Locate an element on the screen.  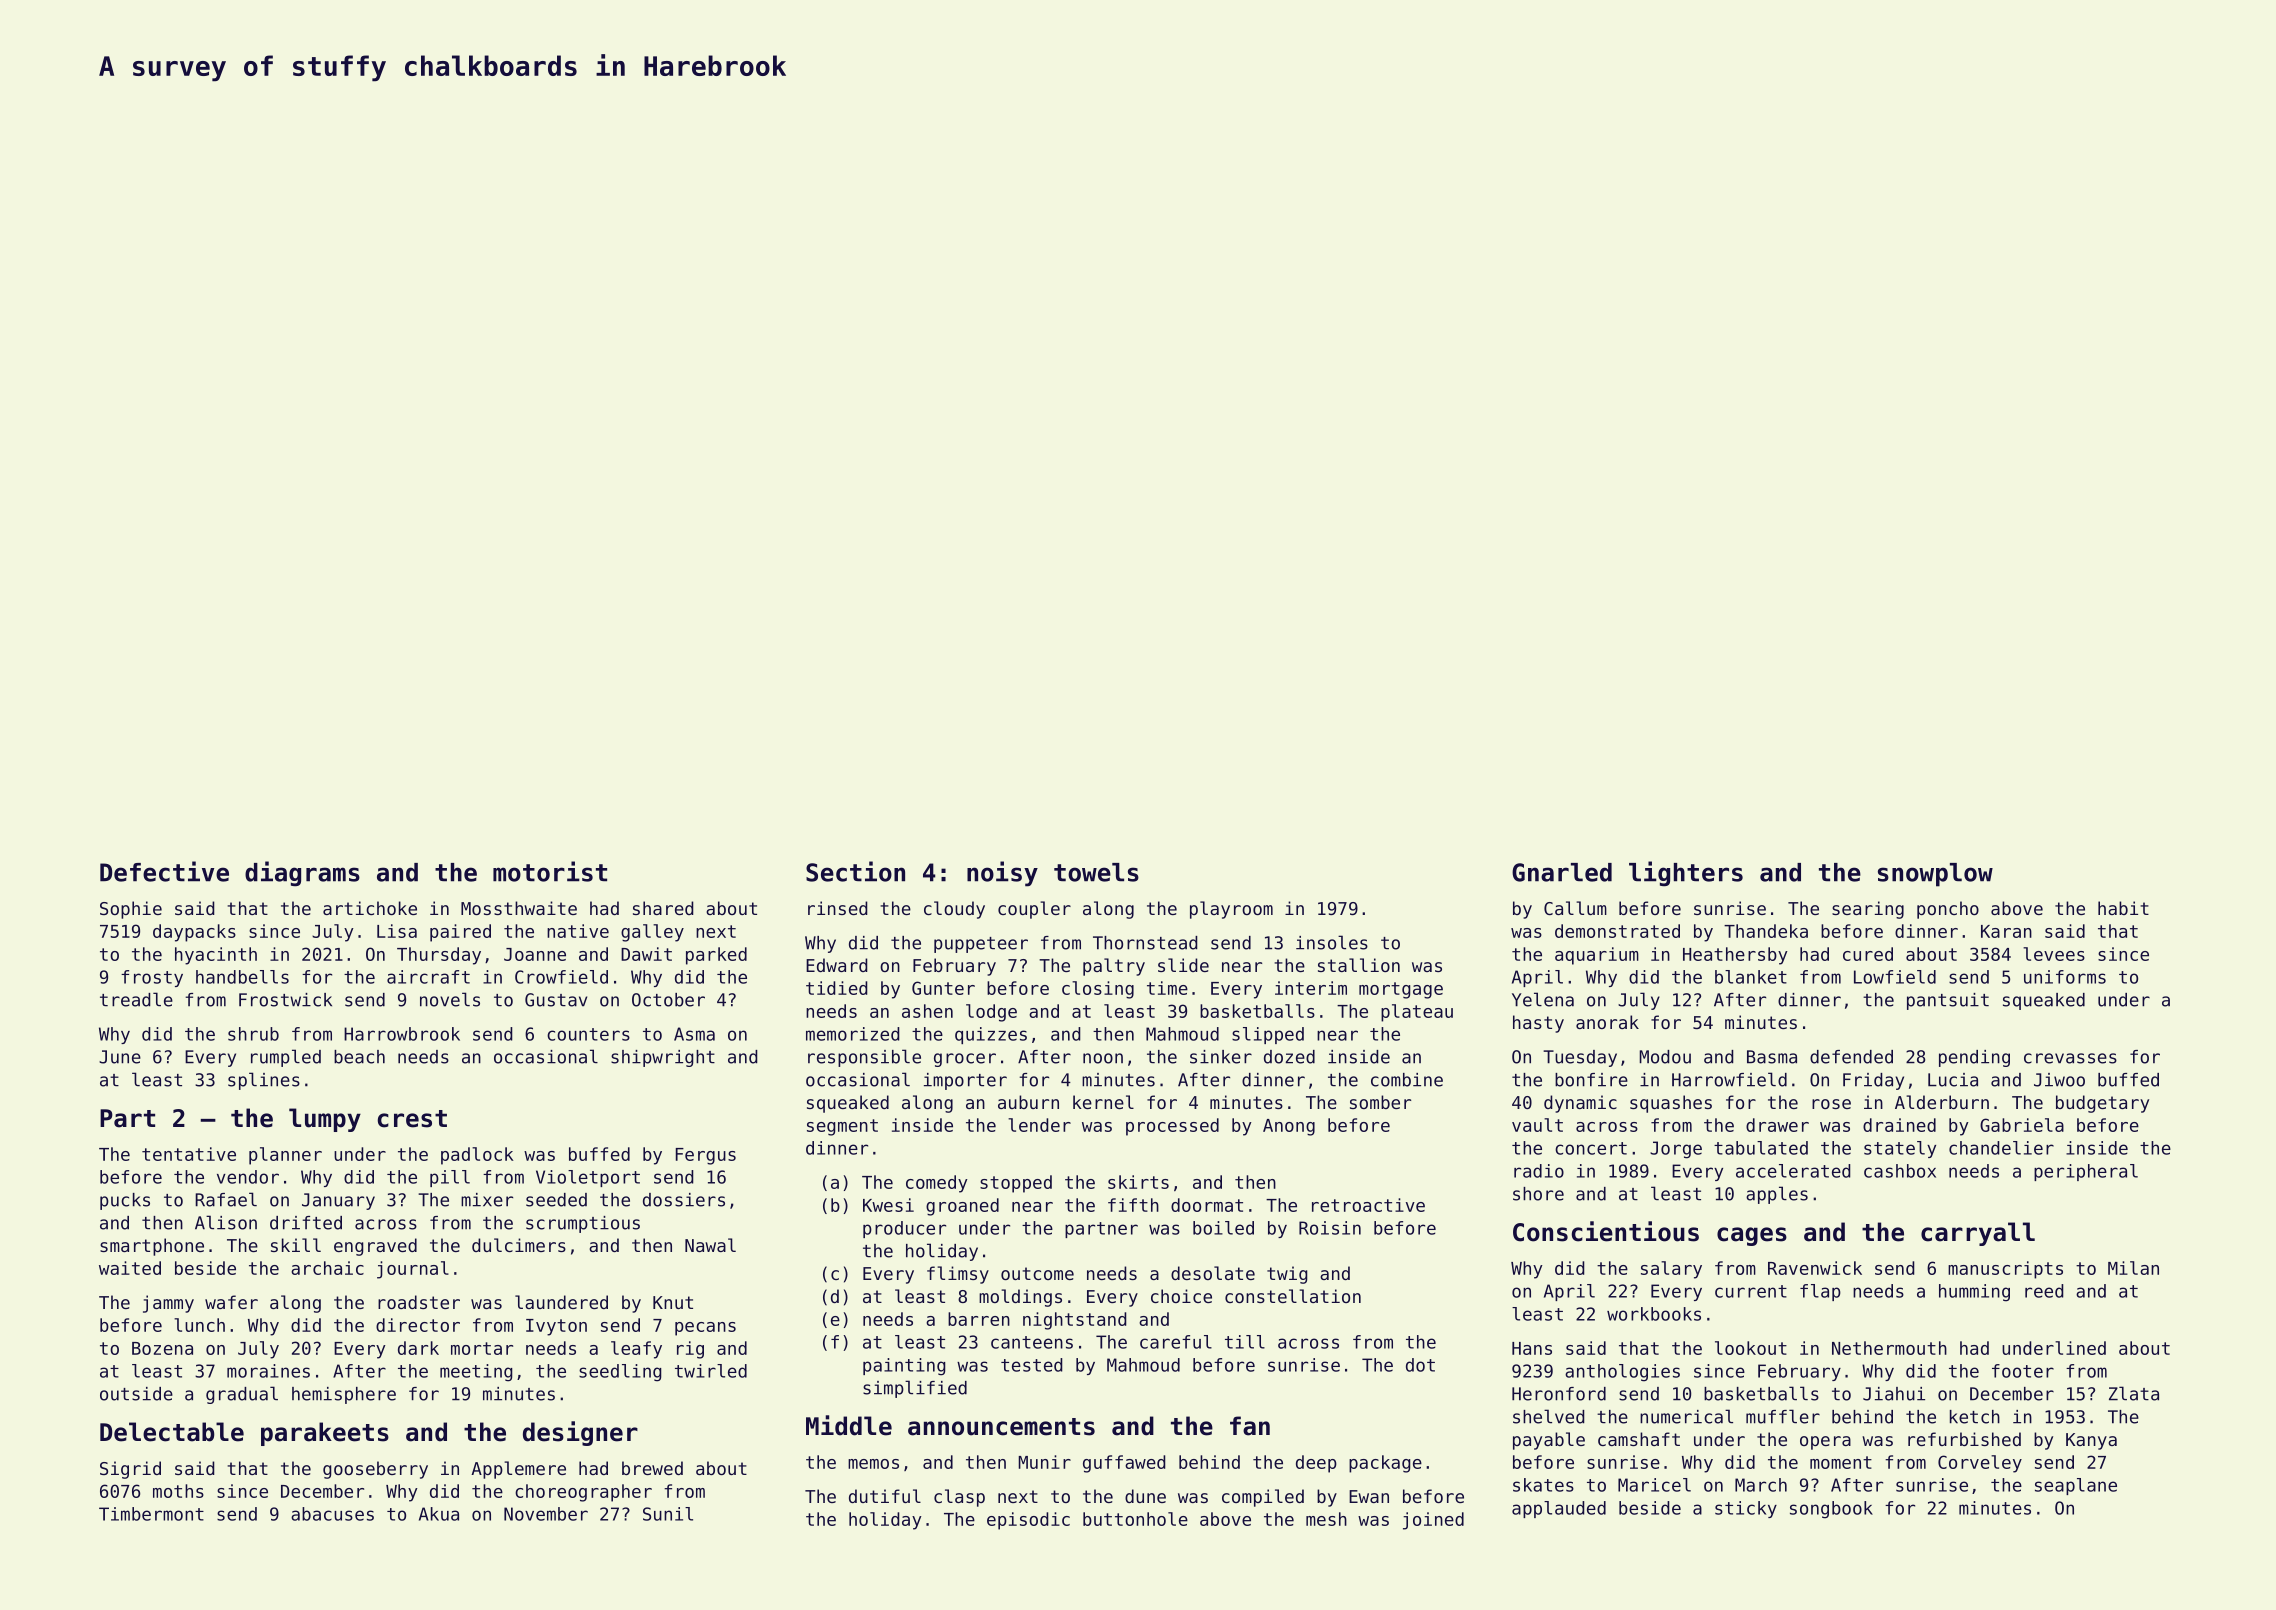
comedy is located at coordinates (937, 1184).
